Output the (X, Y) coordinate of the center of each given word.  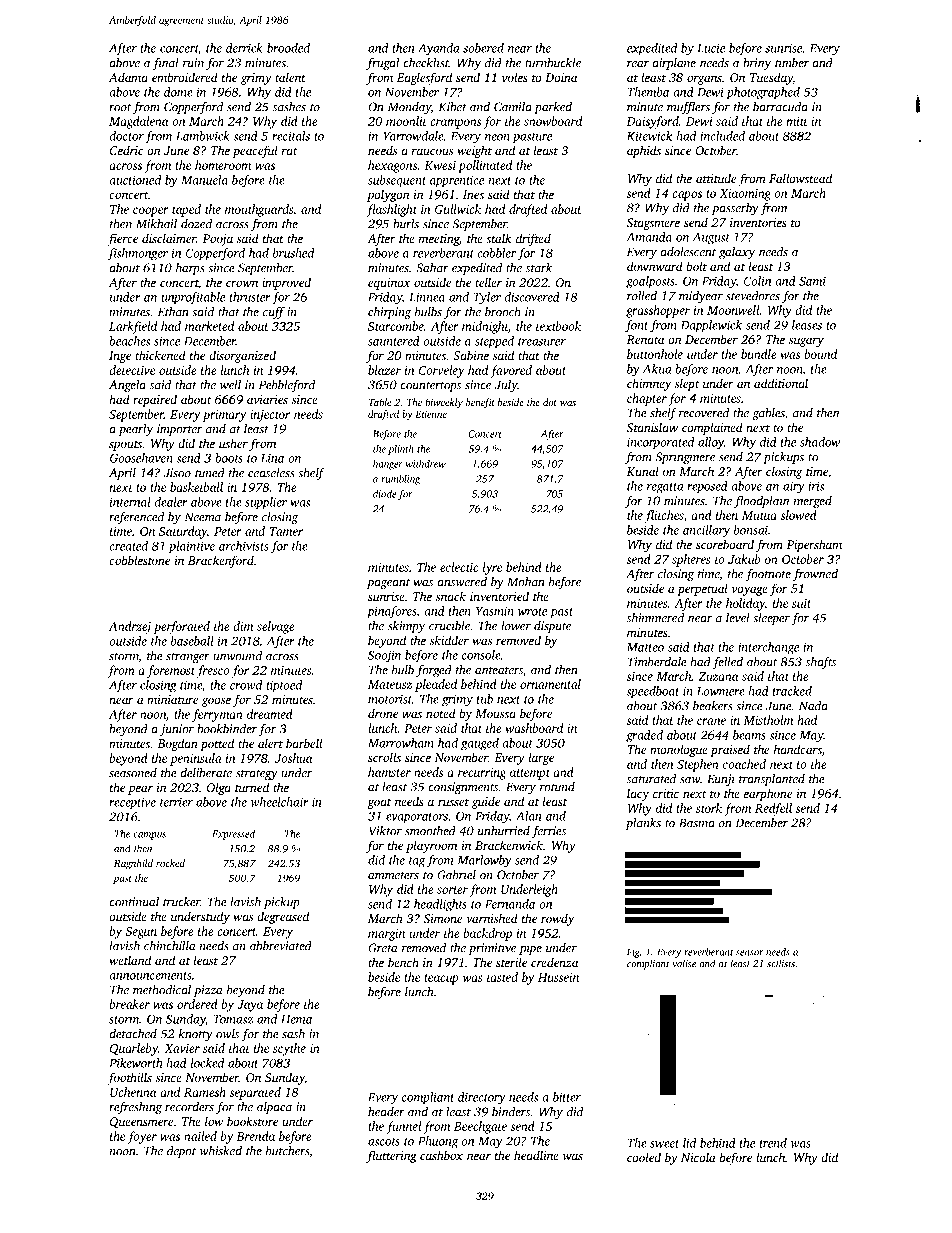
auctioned (135, 180)
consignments (463, 788)
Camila (513, 107)
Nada (813, 706)
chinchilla (170, 946)
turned (252, 787)
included (722, 136)
